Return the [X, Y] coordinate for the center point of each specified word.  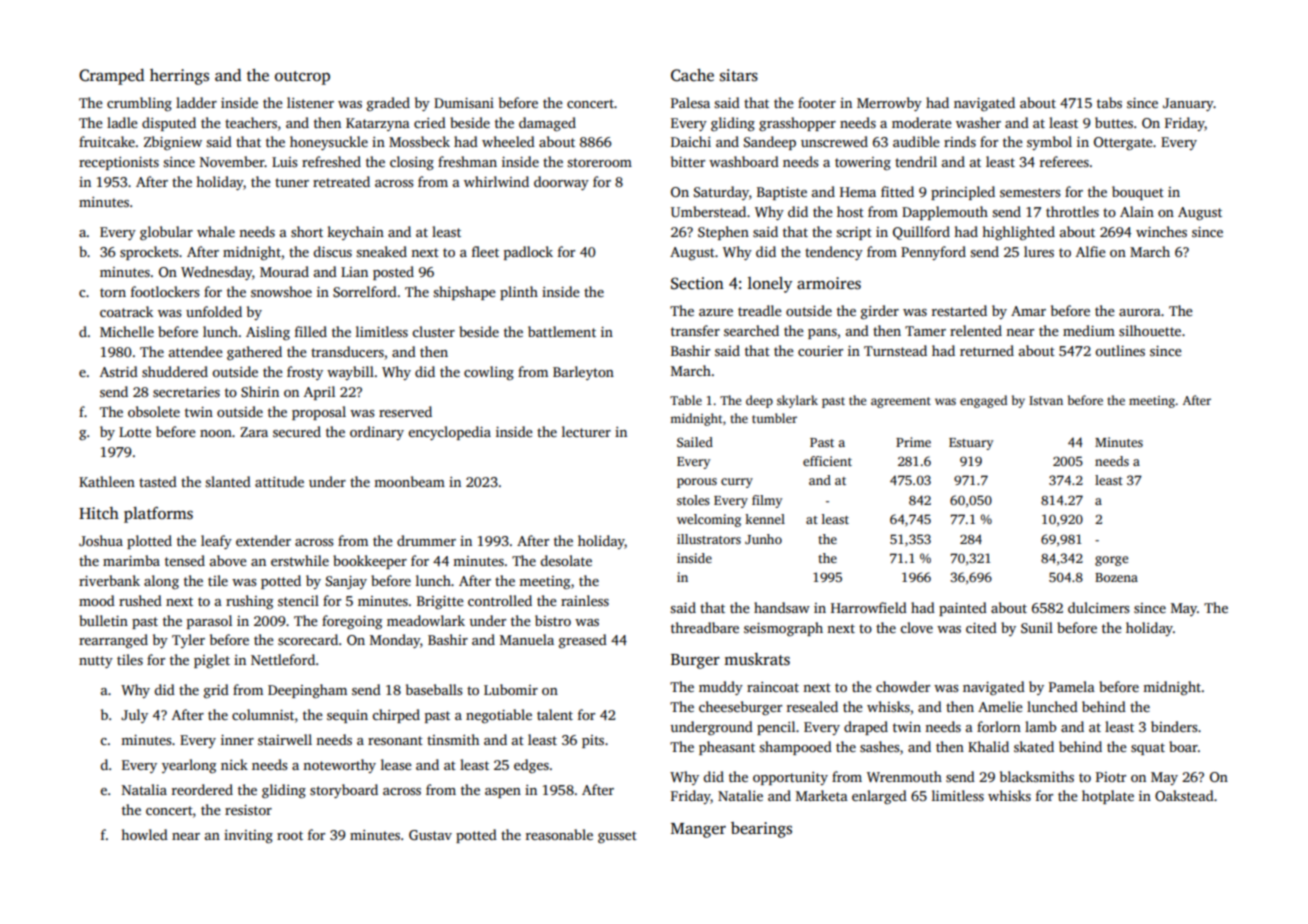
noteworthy [339, 766]
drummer [426, 540]
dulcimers [1098, 607]
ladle [122, 122]
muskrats [757, 659]
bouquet [1138, 193]
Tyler [188, 641]
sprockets [149, 253]
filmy [767, 501]
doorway [561, 183]
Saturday [721, 193]
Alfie [1091, 251]
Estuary [971, 444]
